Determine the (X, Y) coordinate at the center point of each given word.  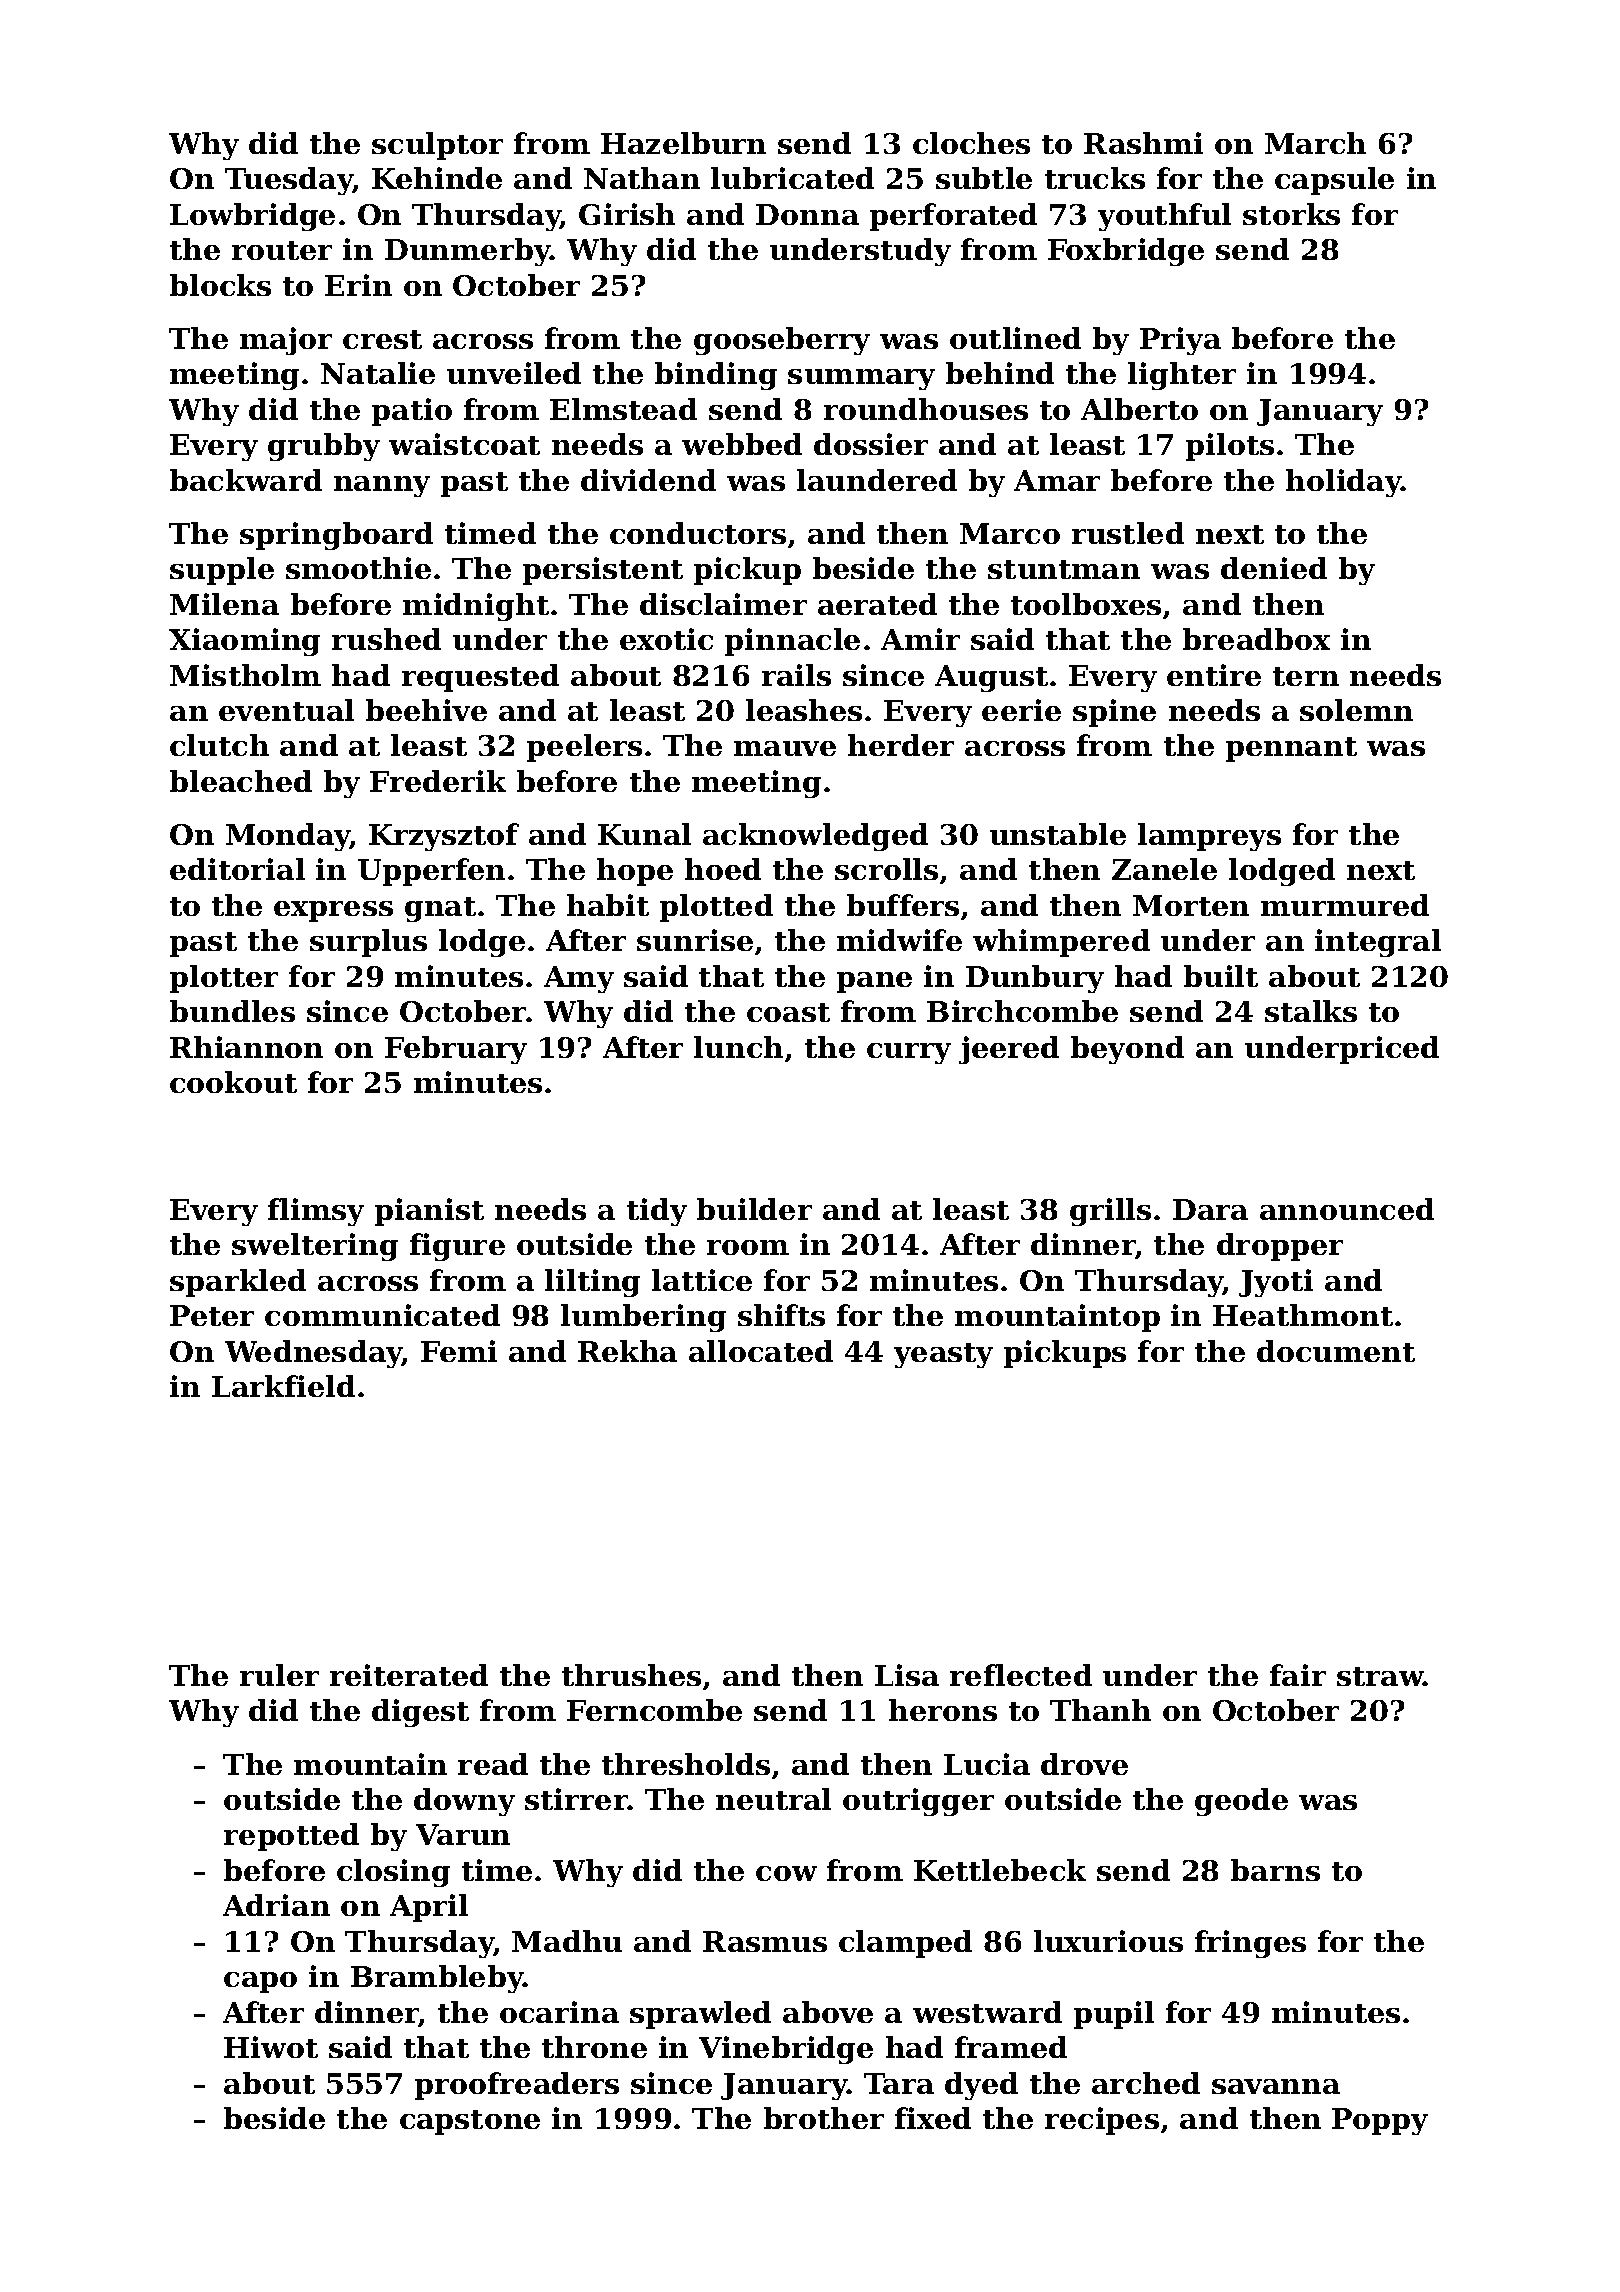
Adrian (276, 1905)
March (1315, 143)
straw (1380, 1676)
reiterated (409, 1675)
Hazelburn (683, 143)
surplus (368, 943)
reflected (1021, 1675)
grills (1110, 1212)
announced (1347, 1209)
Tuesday (289, 181)
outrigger (918, 1802)
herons (943, 1710)
